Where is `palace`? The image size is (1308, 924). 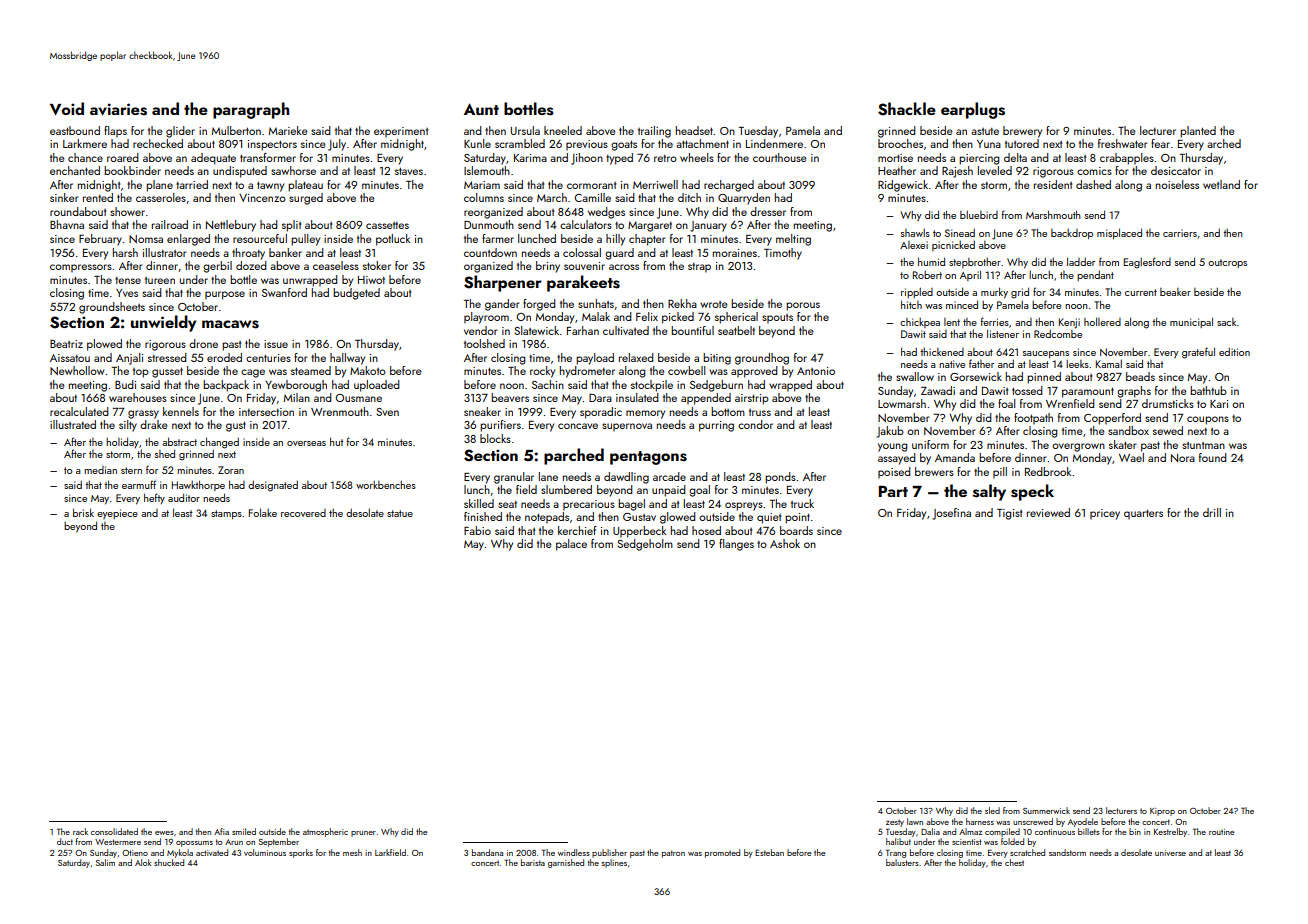 palace is located at coordinates (571, 545).
